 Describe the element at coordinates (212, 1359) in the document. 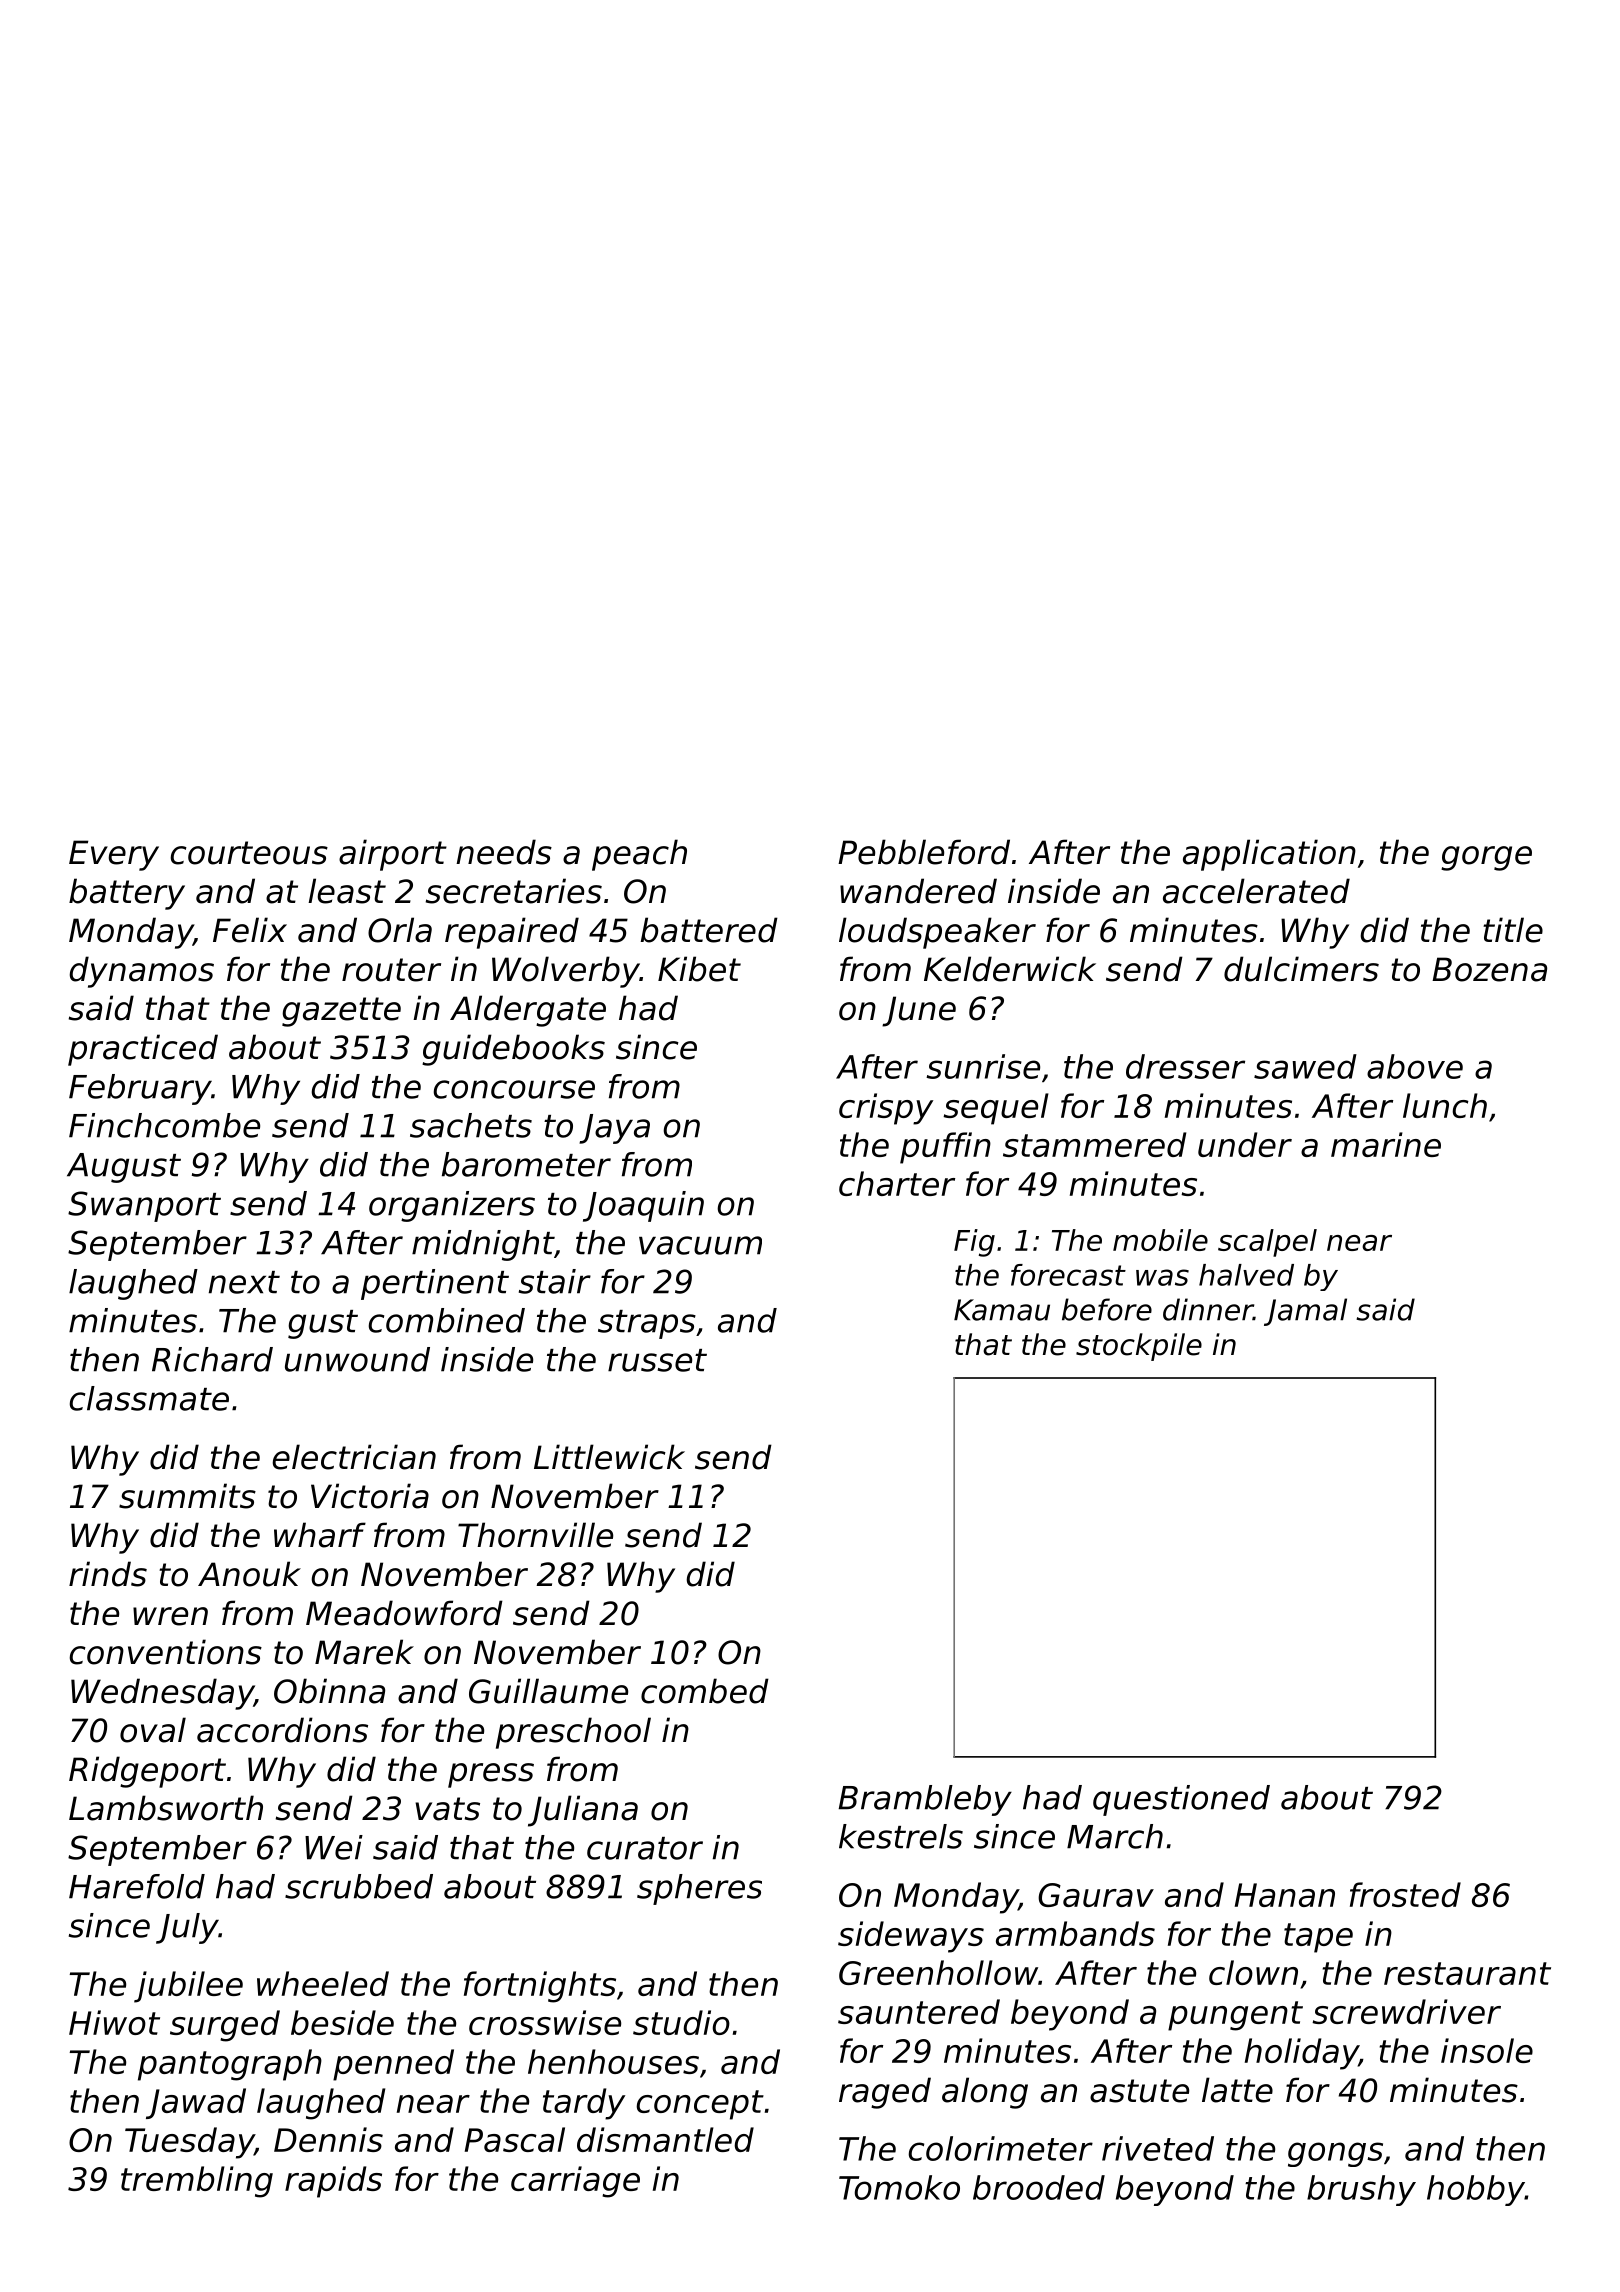

I see `Richard` at that location.
